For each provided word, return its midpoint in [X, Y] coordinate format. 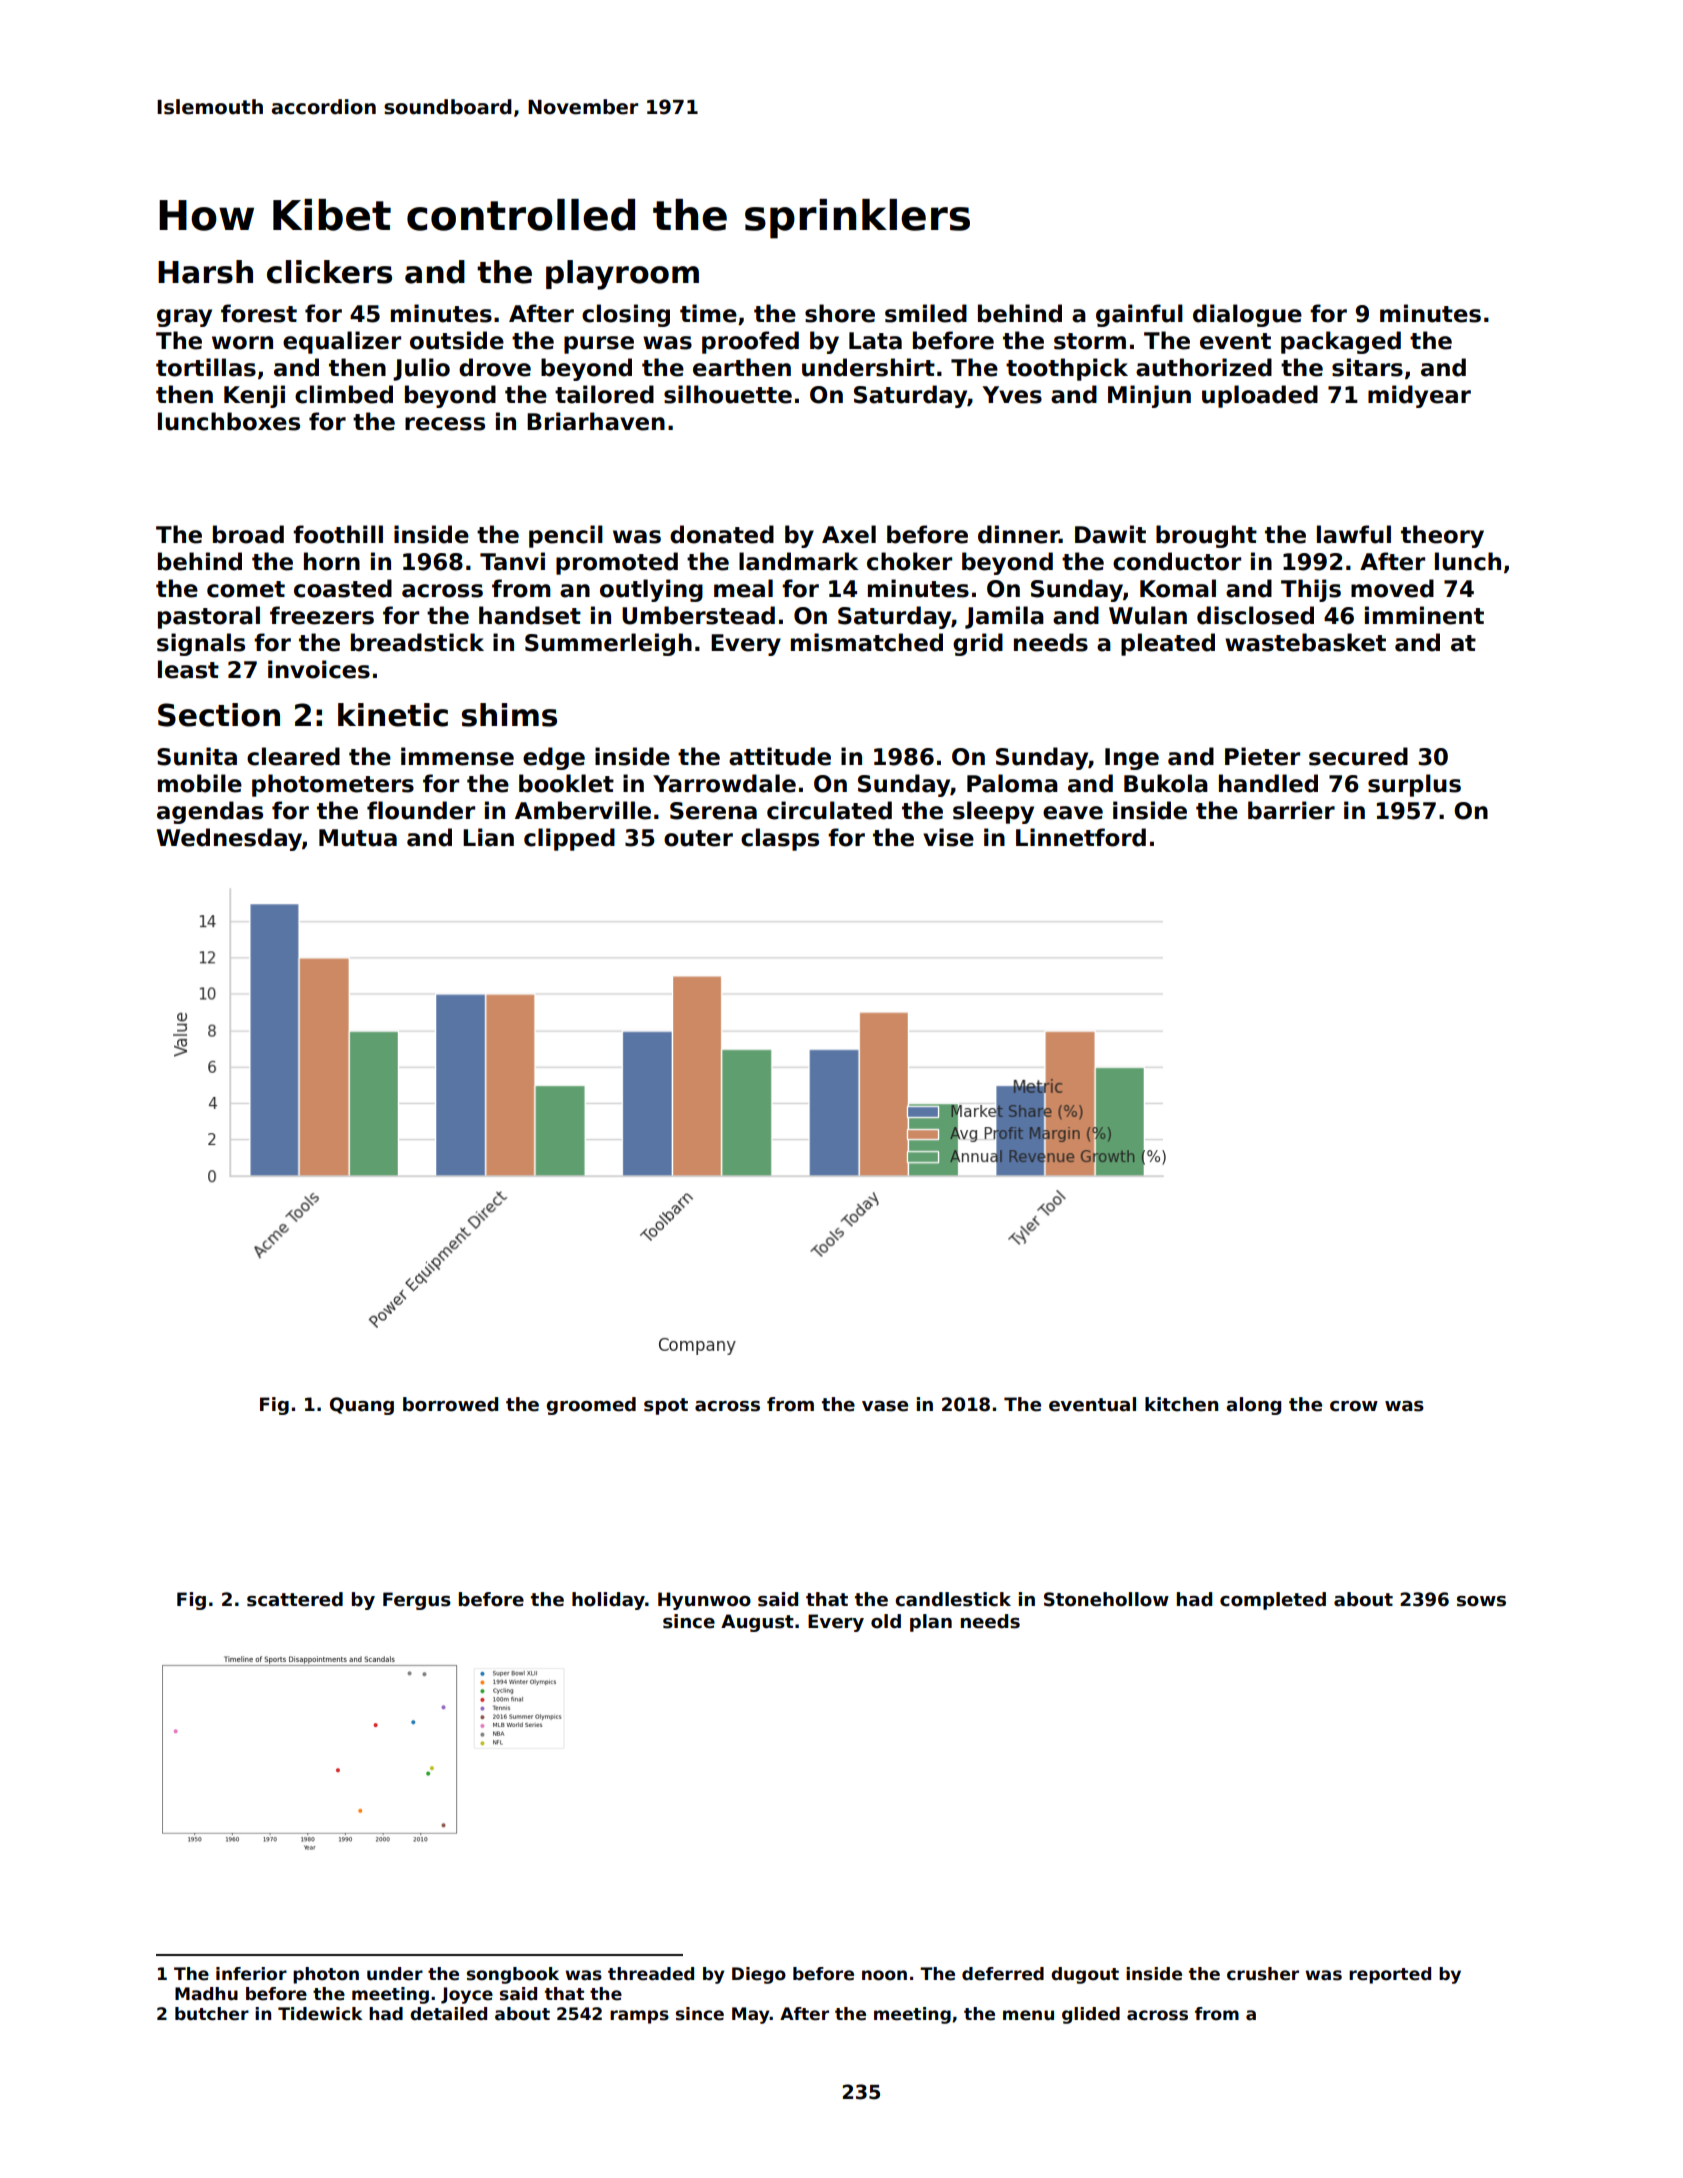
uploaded [1260, 396]
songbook [513, 1975]
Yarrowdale [724, 783]
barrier [1291, 810]
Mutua [358, 838]
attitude [780, 756]
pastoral [209, 617]
